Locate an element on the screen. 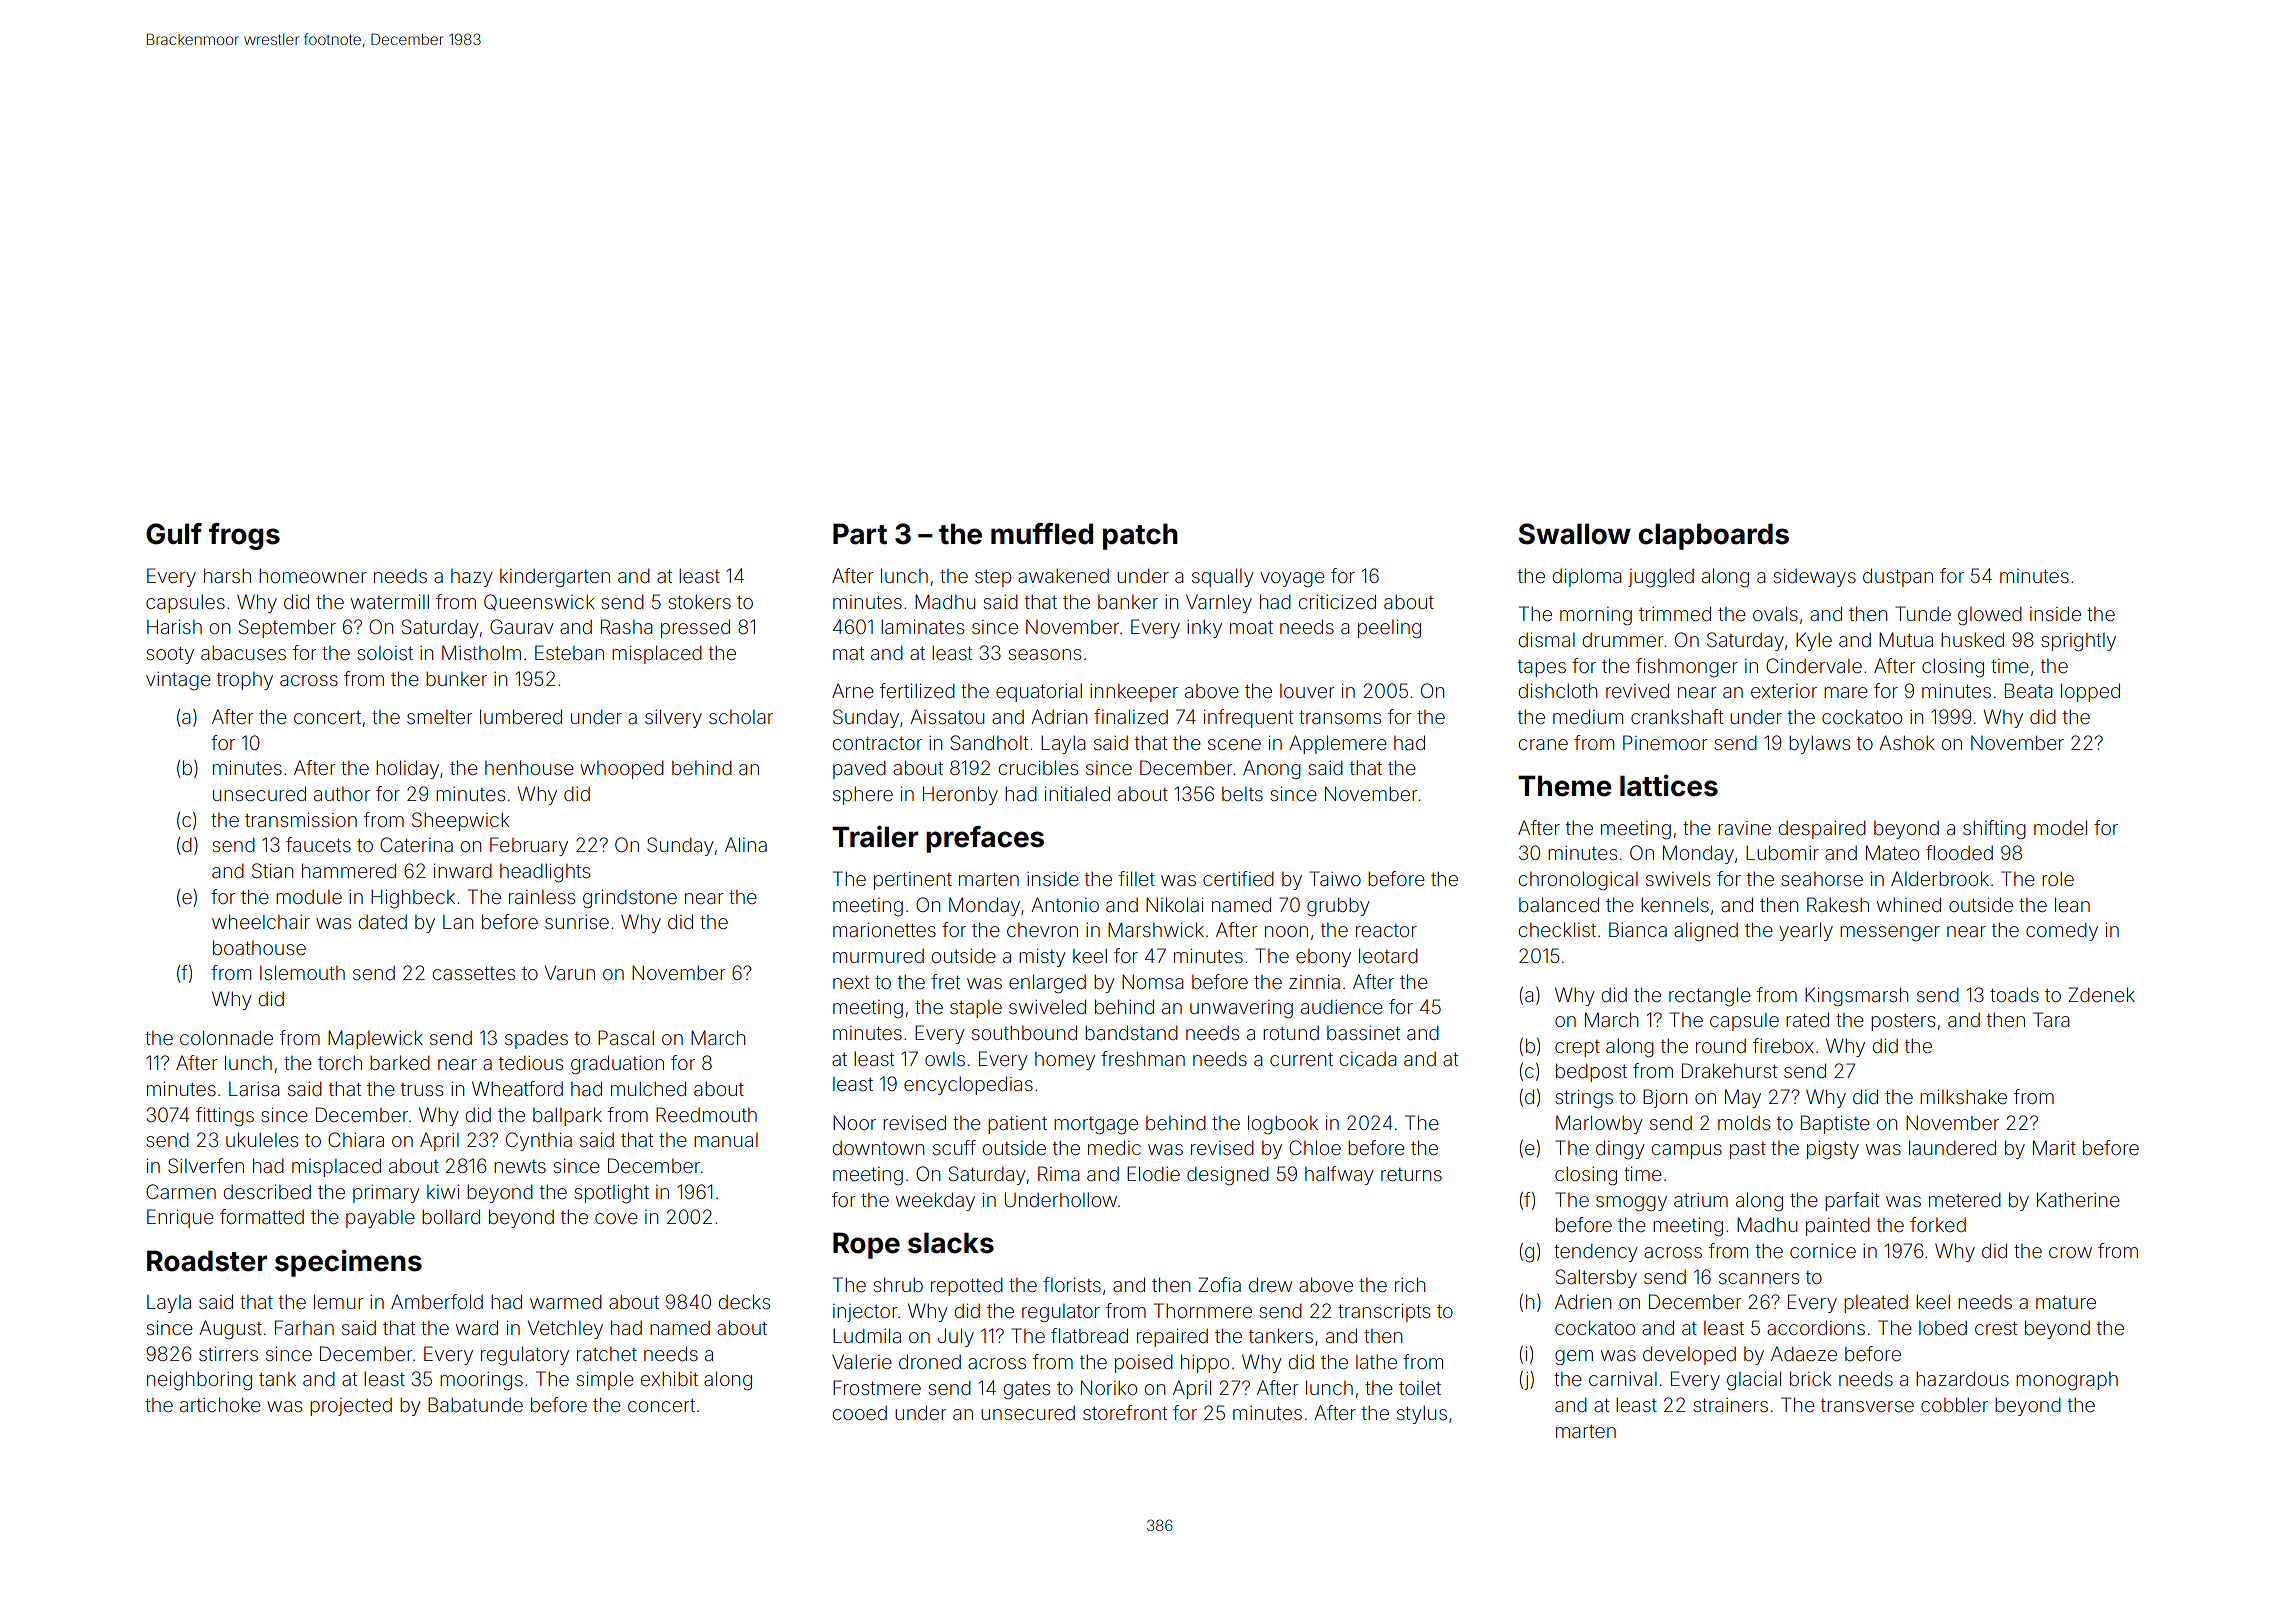  Gulf is located at coordinates (174, 534).
